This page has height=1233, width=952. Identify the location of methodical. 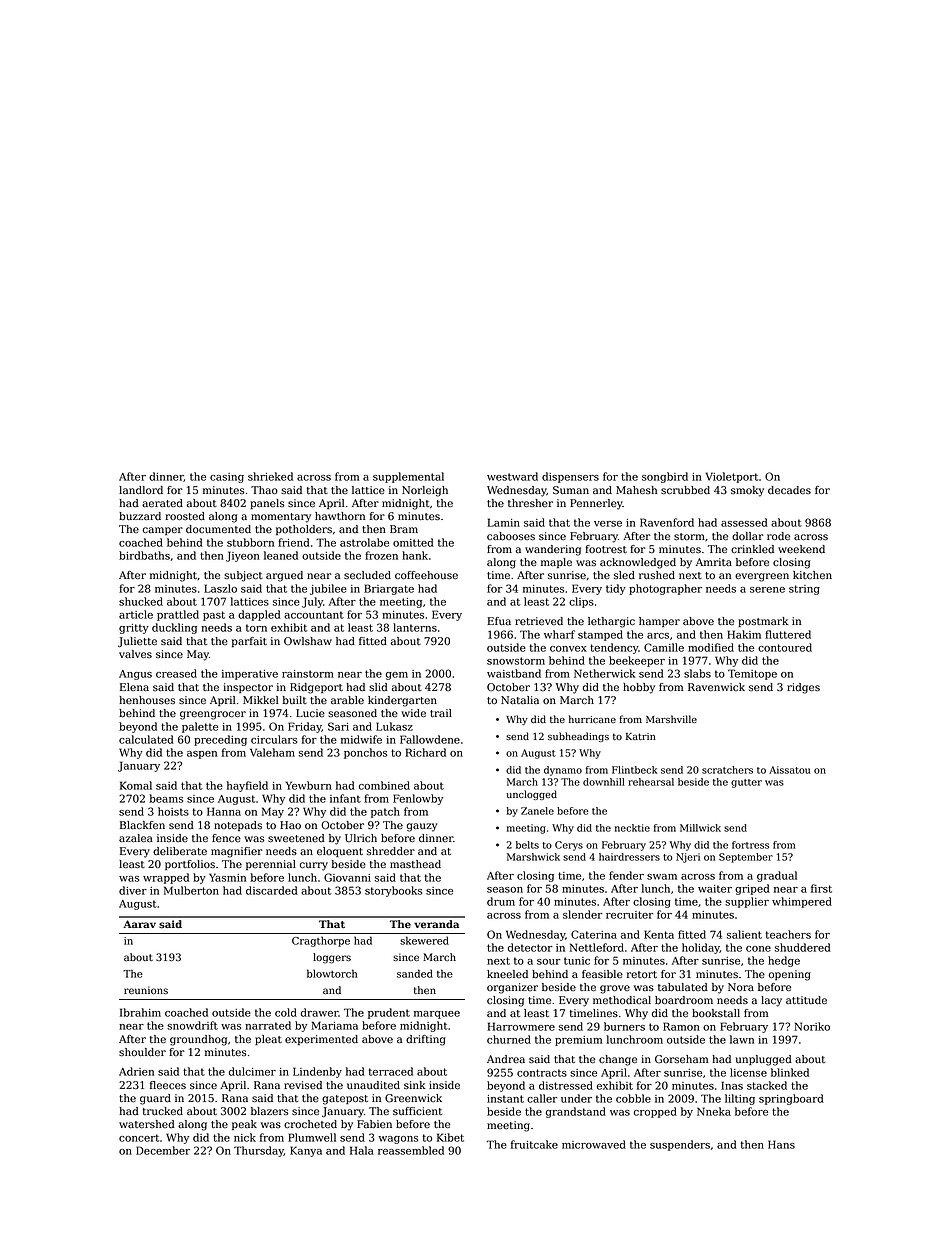
(622, 1000).
